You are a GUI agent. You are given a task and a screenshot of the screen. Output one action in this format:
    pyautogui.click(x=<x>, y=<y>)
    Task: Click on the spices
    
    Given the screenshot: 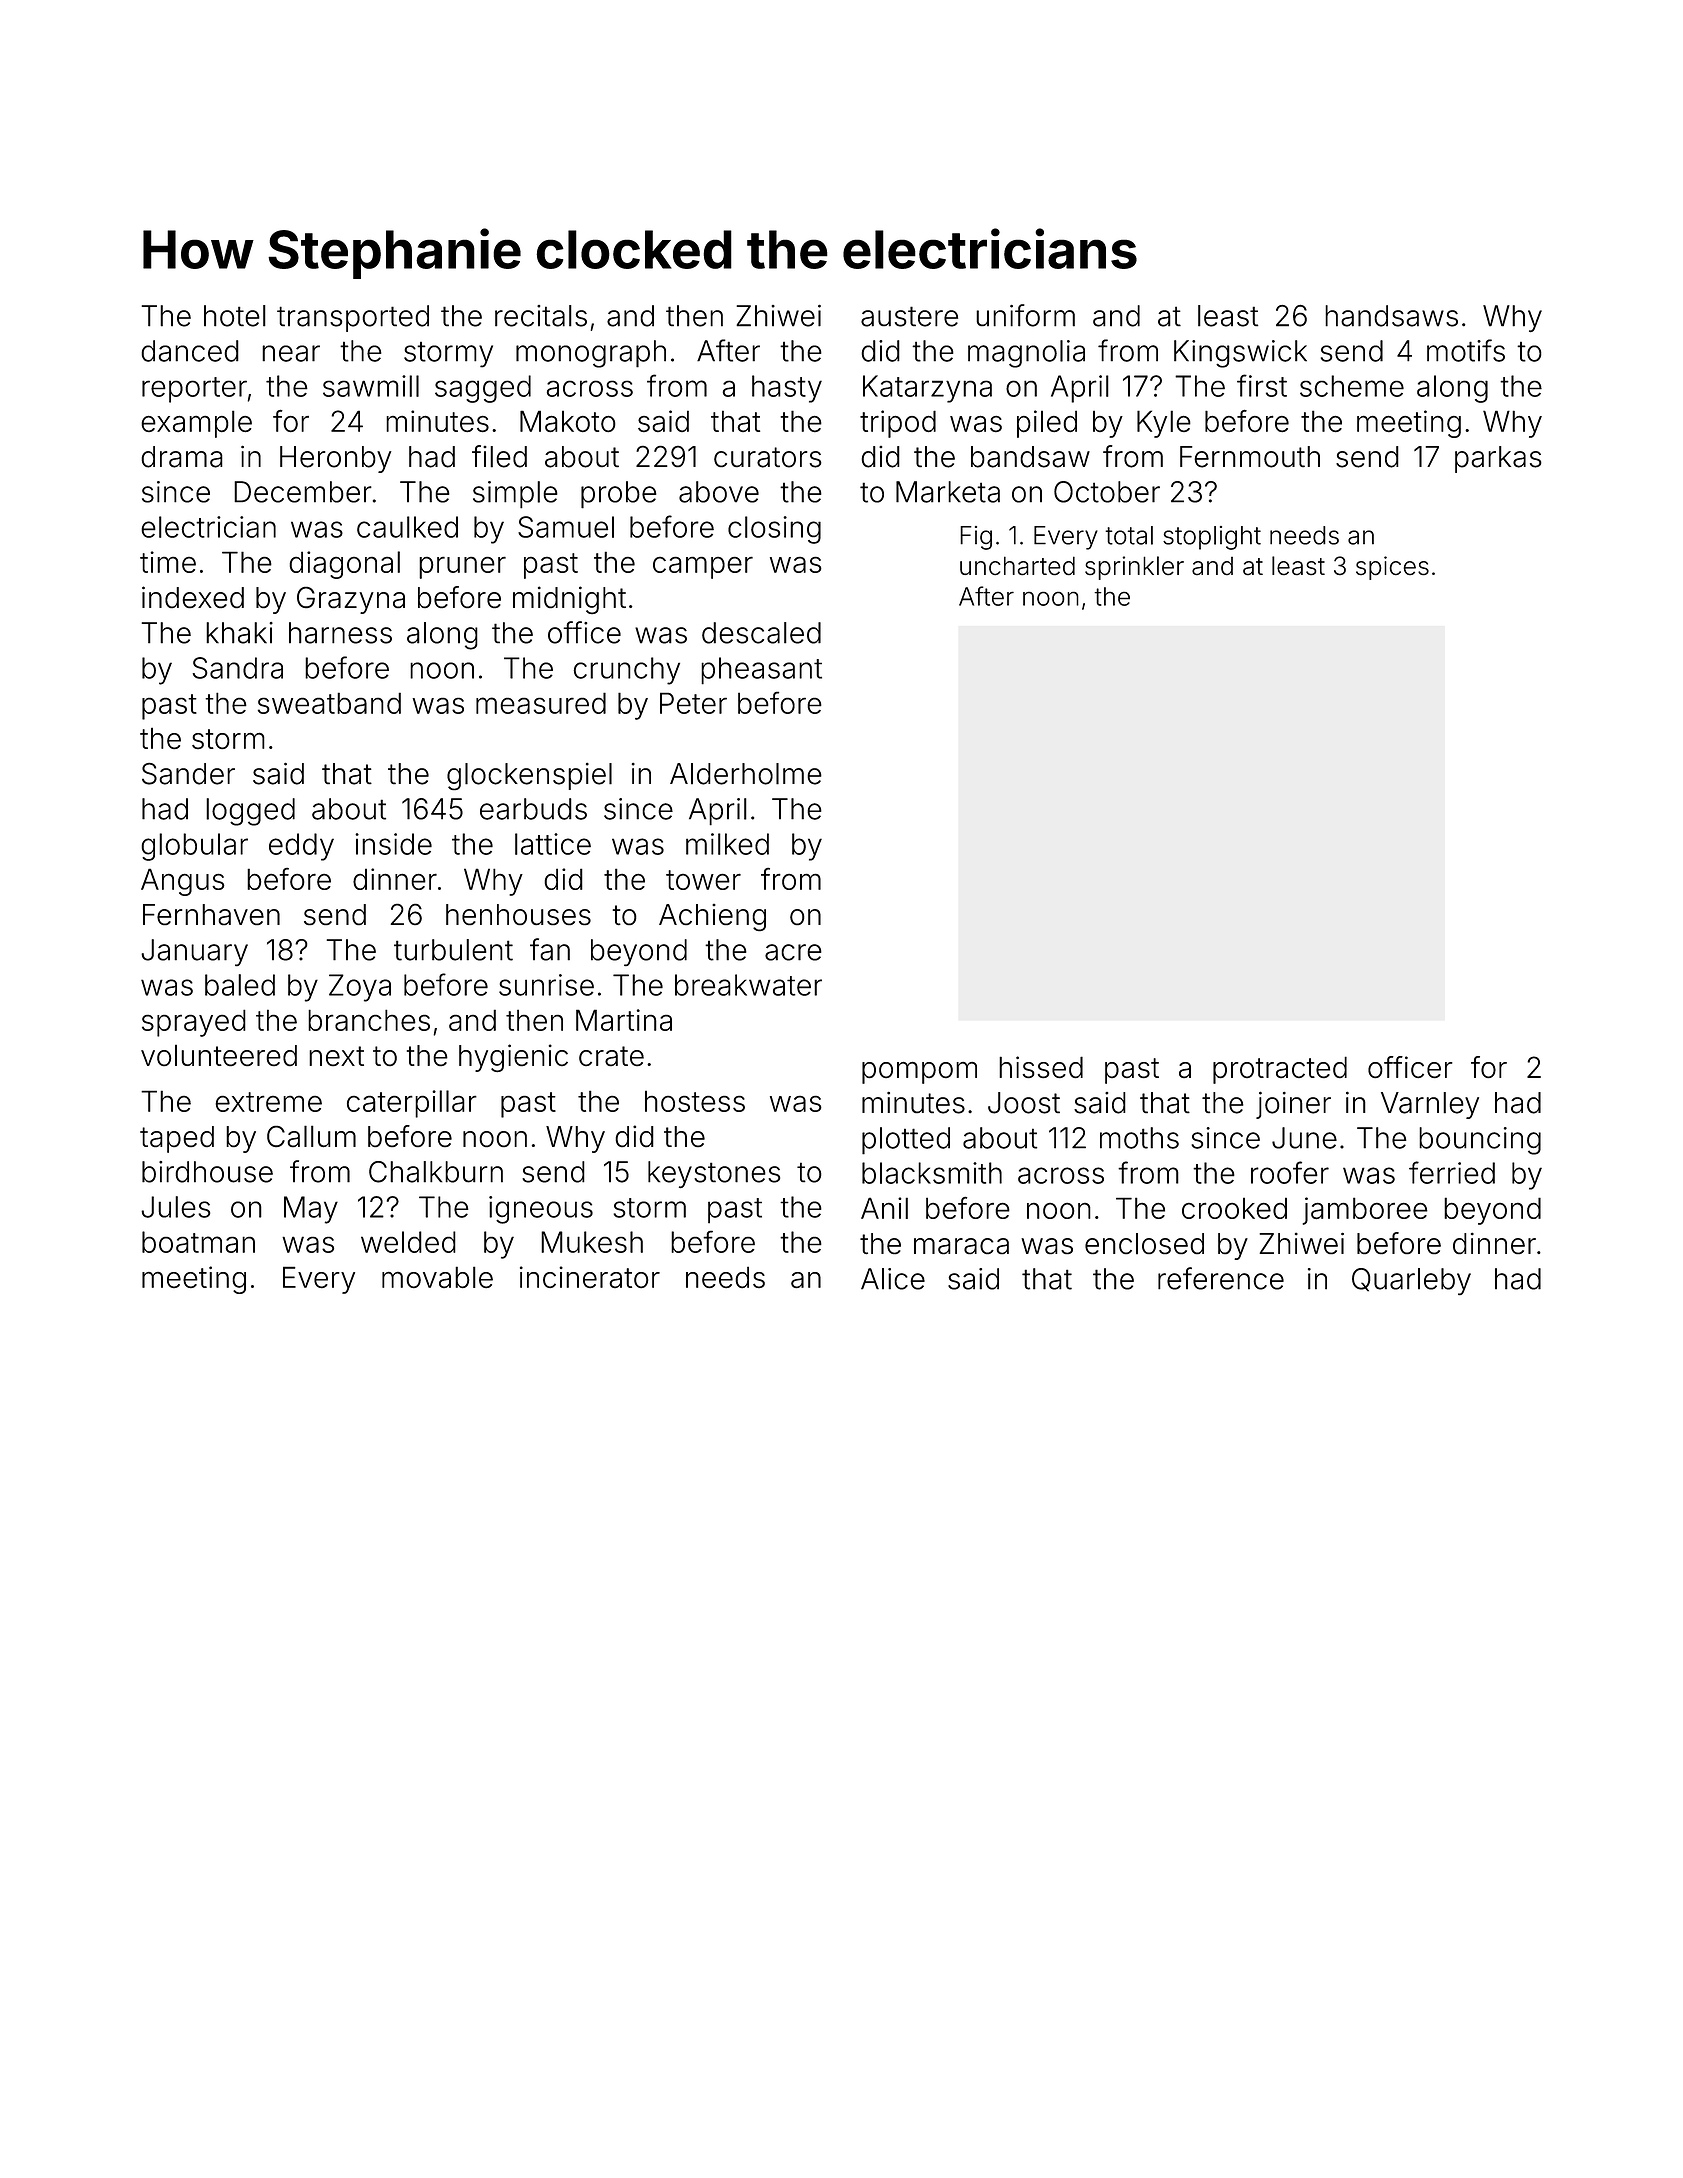 What is the action you would take?
    pyautogui.click(x=1392, y=568)
